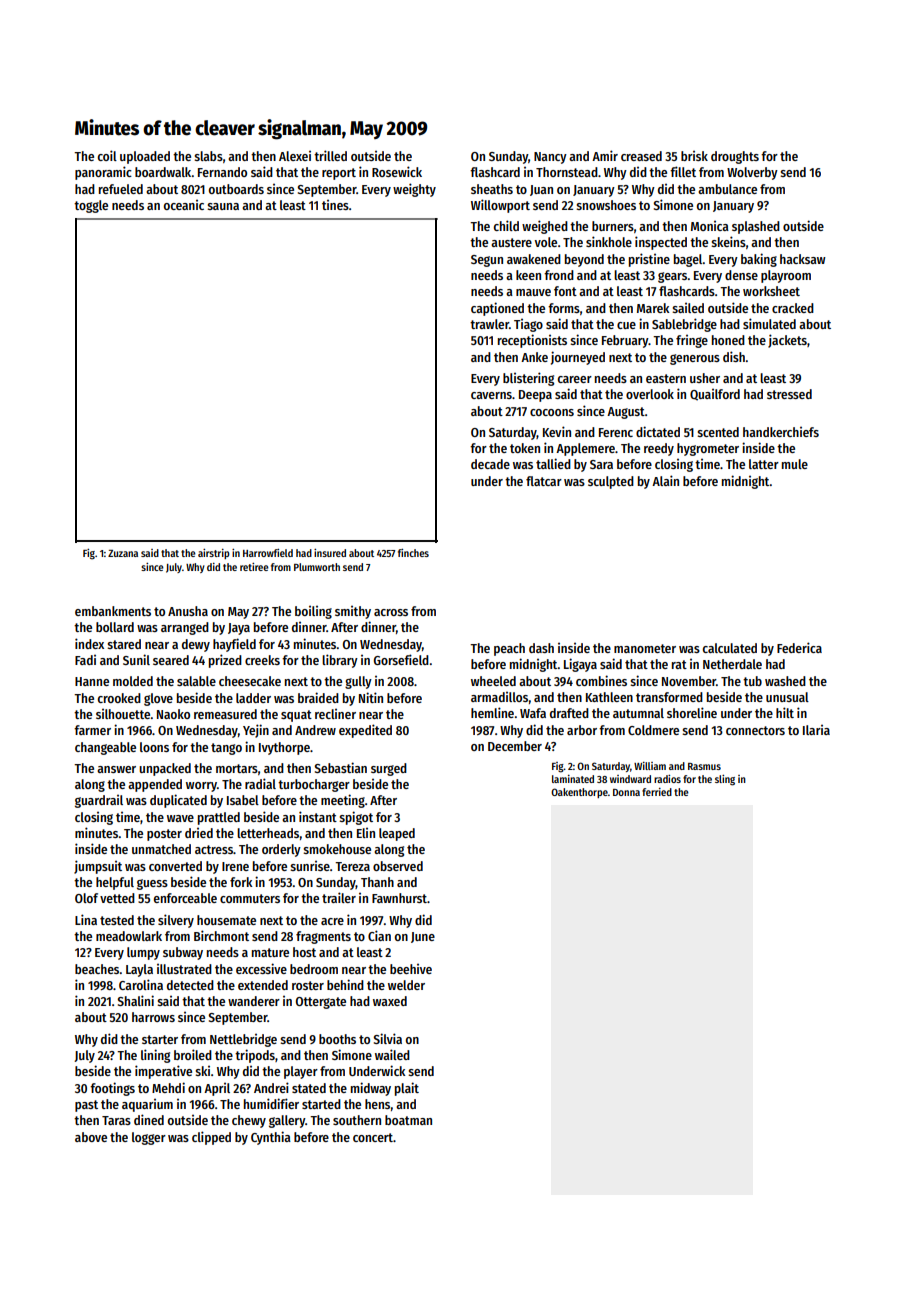 The width and height of the image is (908, 1316). Describe the element at coordinates (799, 647) in the image. I see `Federica` at that location.
